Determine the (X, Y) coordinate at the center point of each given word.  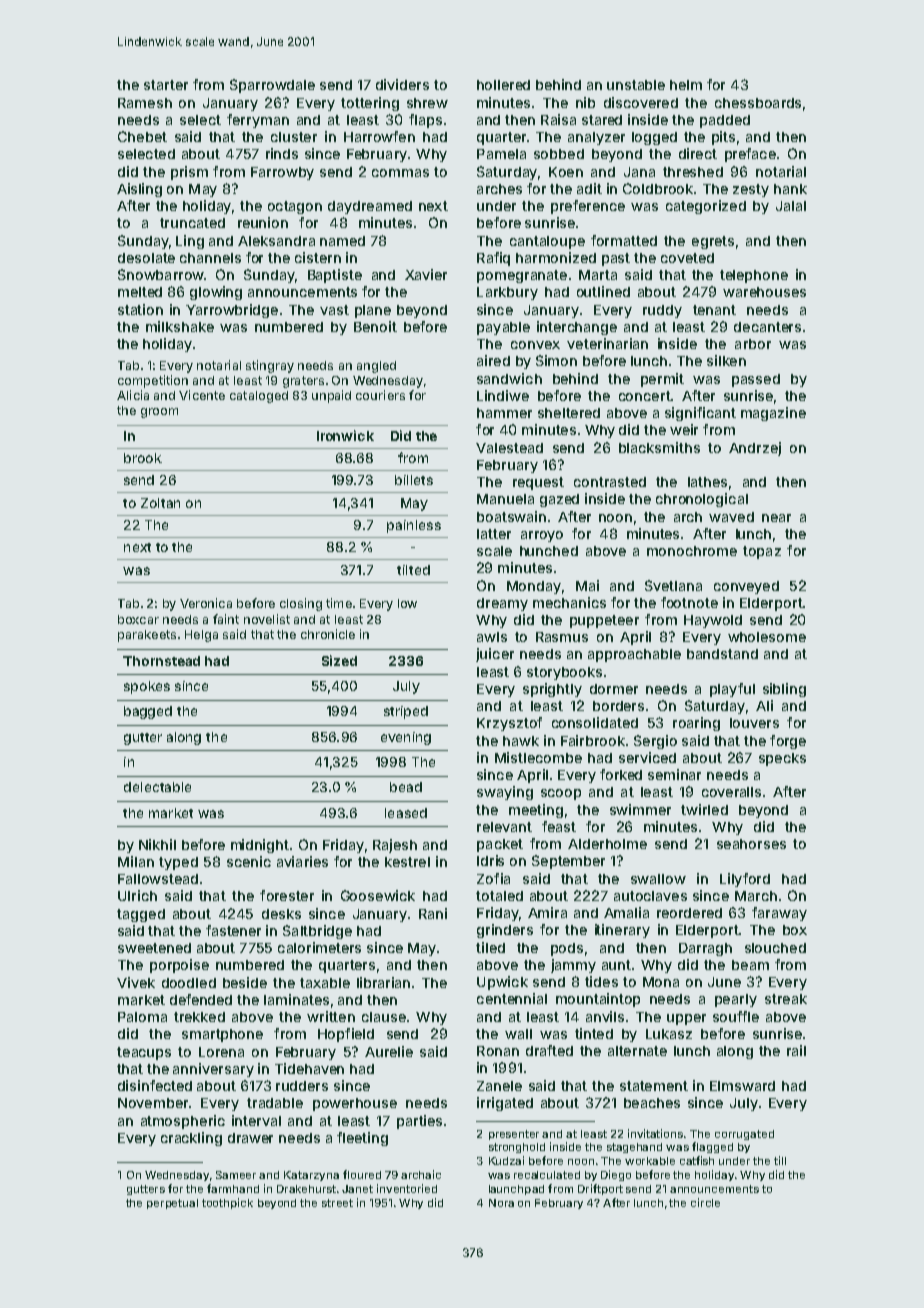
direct (698, 153)
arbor (753, 344)
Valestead (509, 448)
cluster (294, 137)
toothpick (227, 1203)
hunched (549, 551)
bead (406, 787)
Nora (501, 1203)
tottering (370, 104)
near (776, 518)
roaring (696, 724)
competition (153, 381)
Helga (201, 636)
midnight (260, 846)
